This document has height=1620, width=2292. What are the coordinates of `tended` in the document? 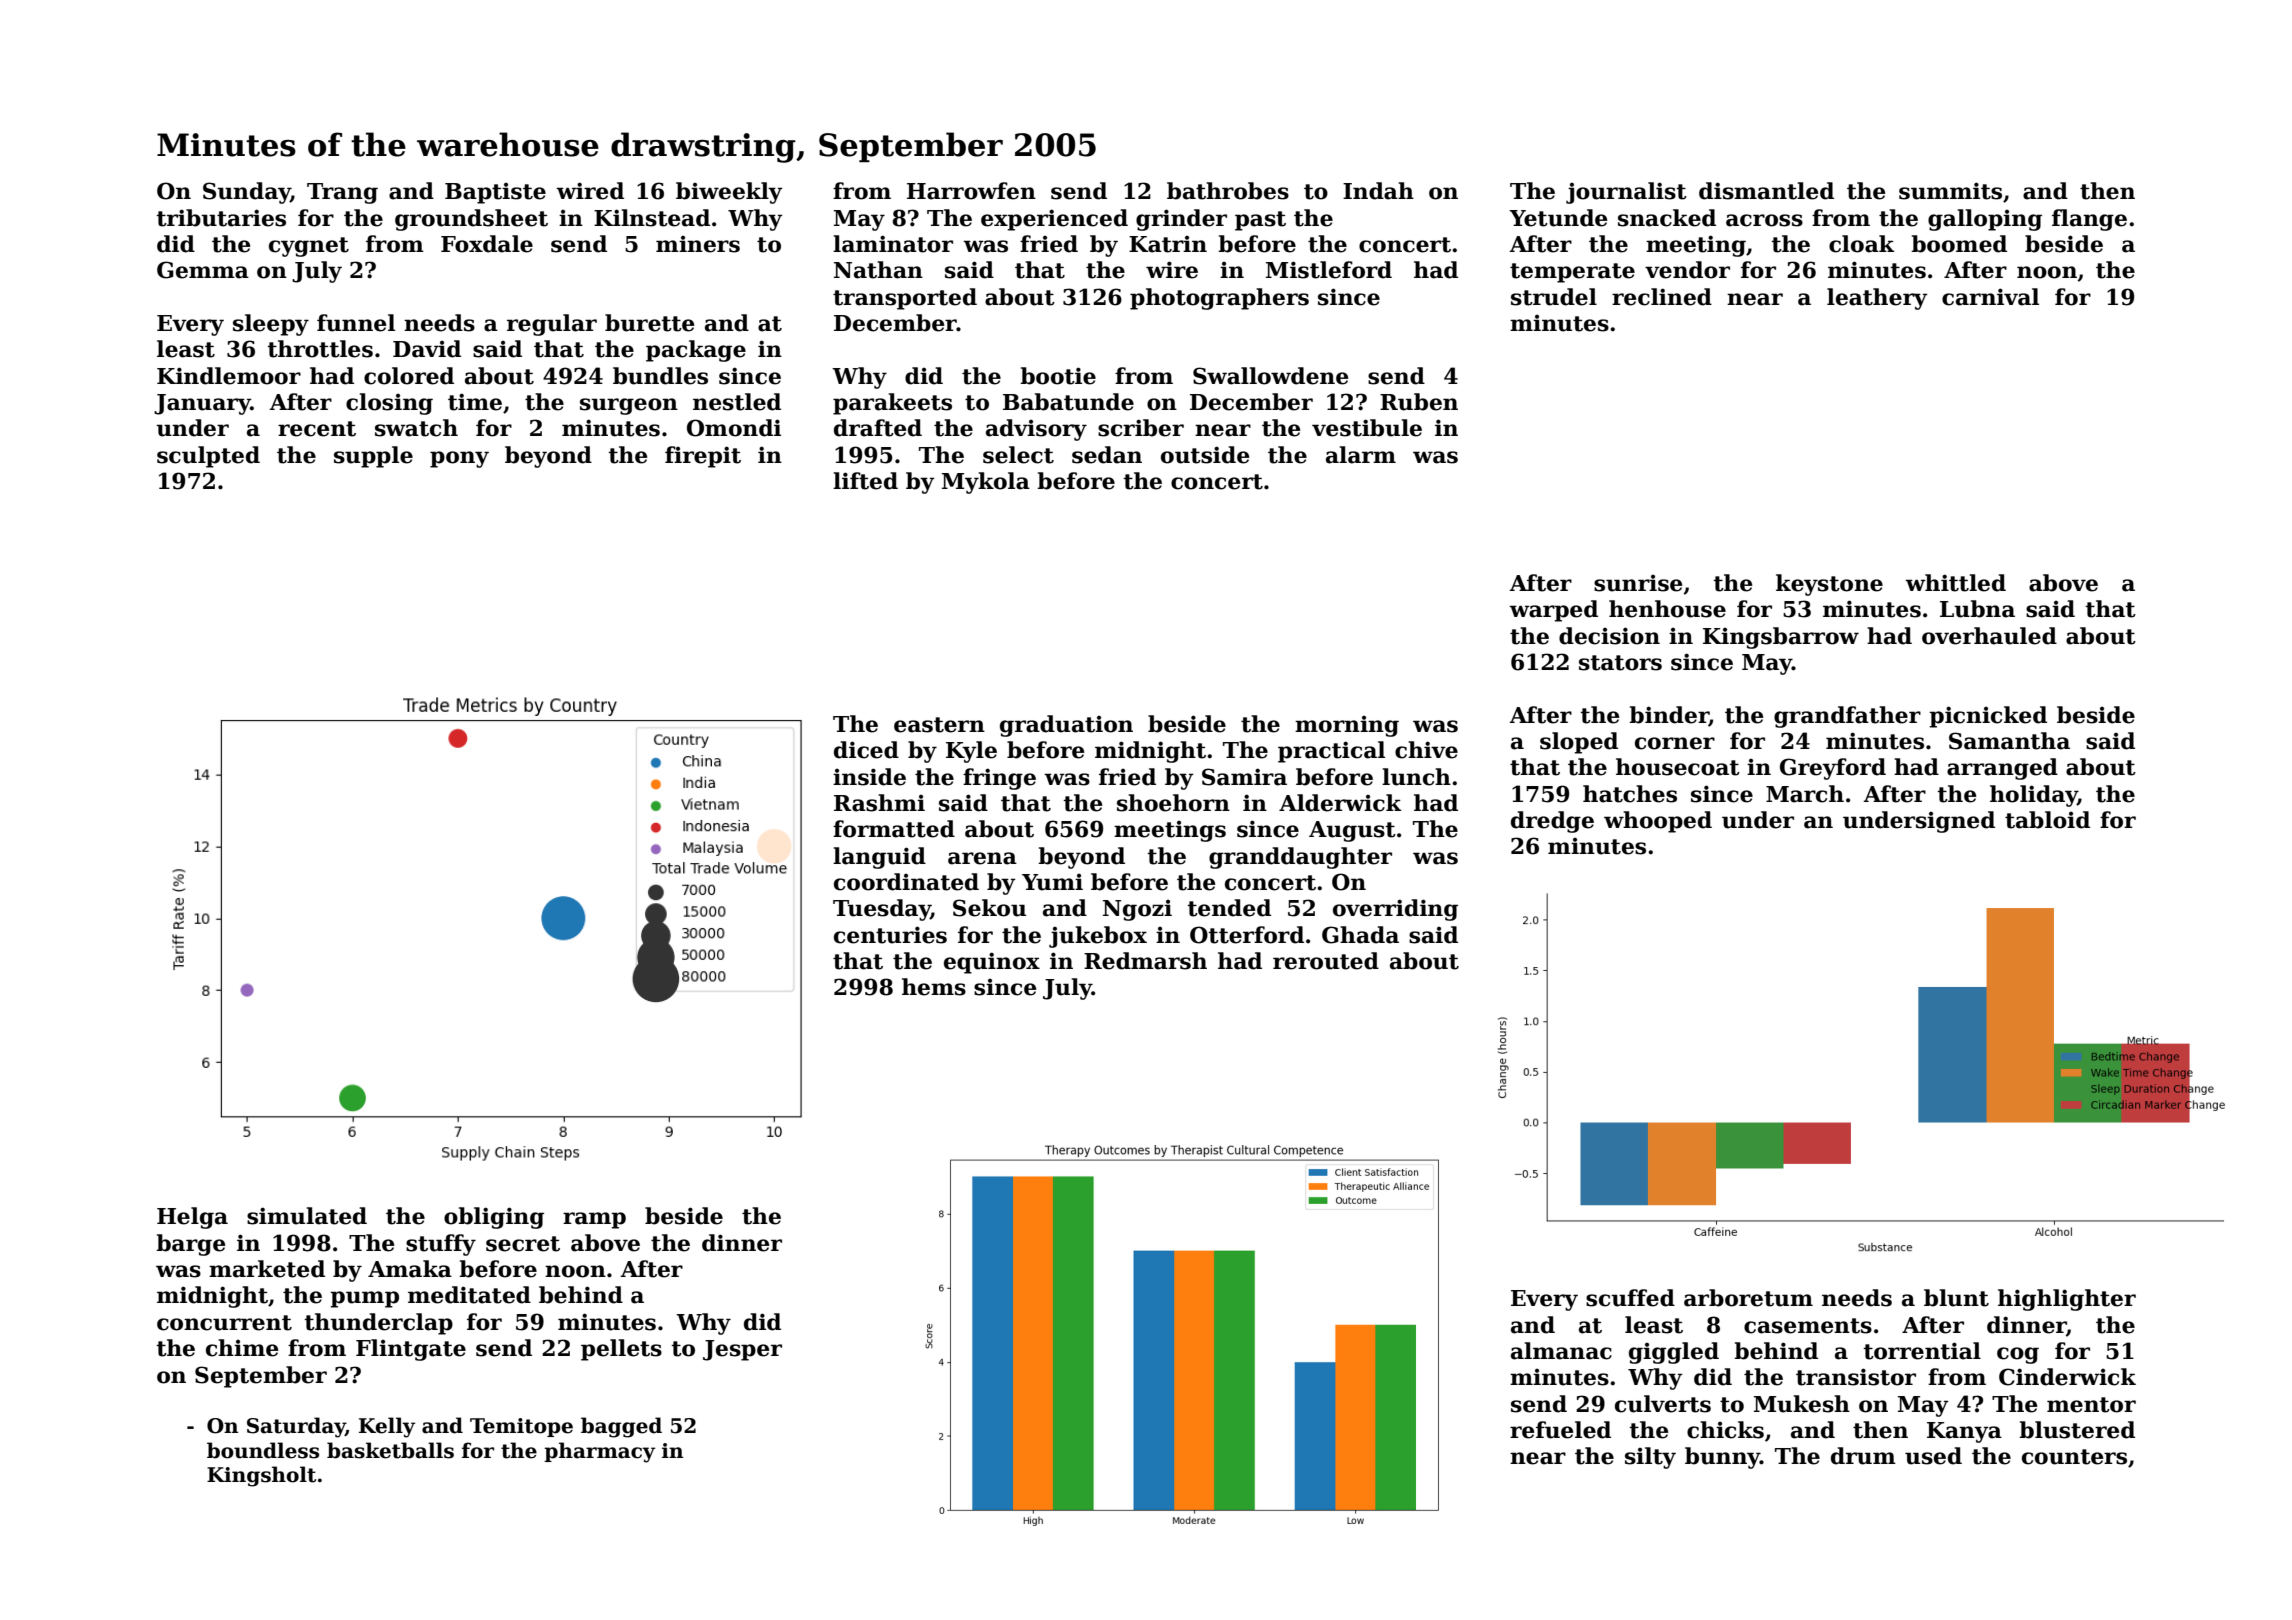 It's located at (1229, 908).
